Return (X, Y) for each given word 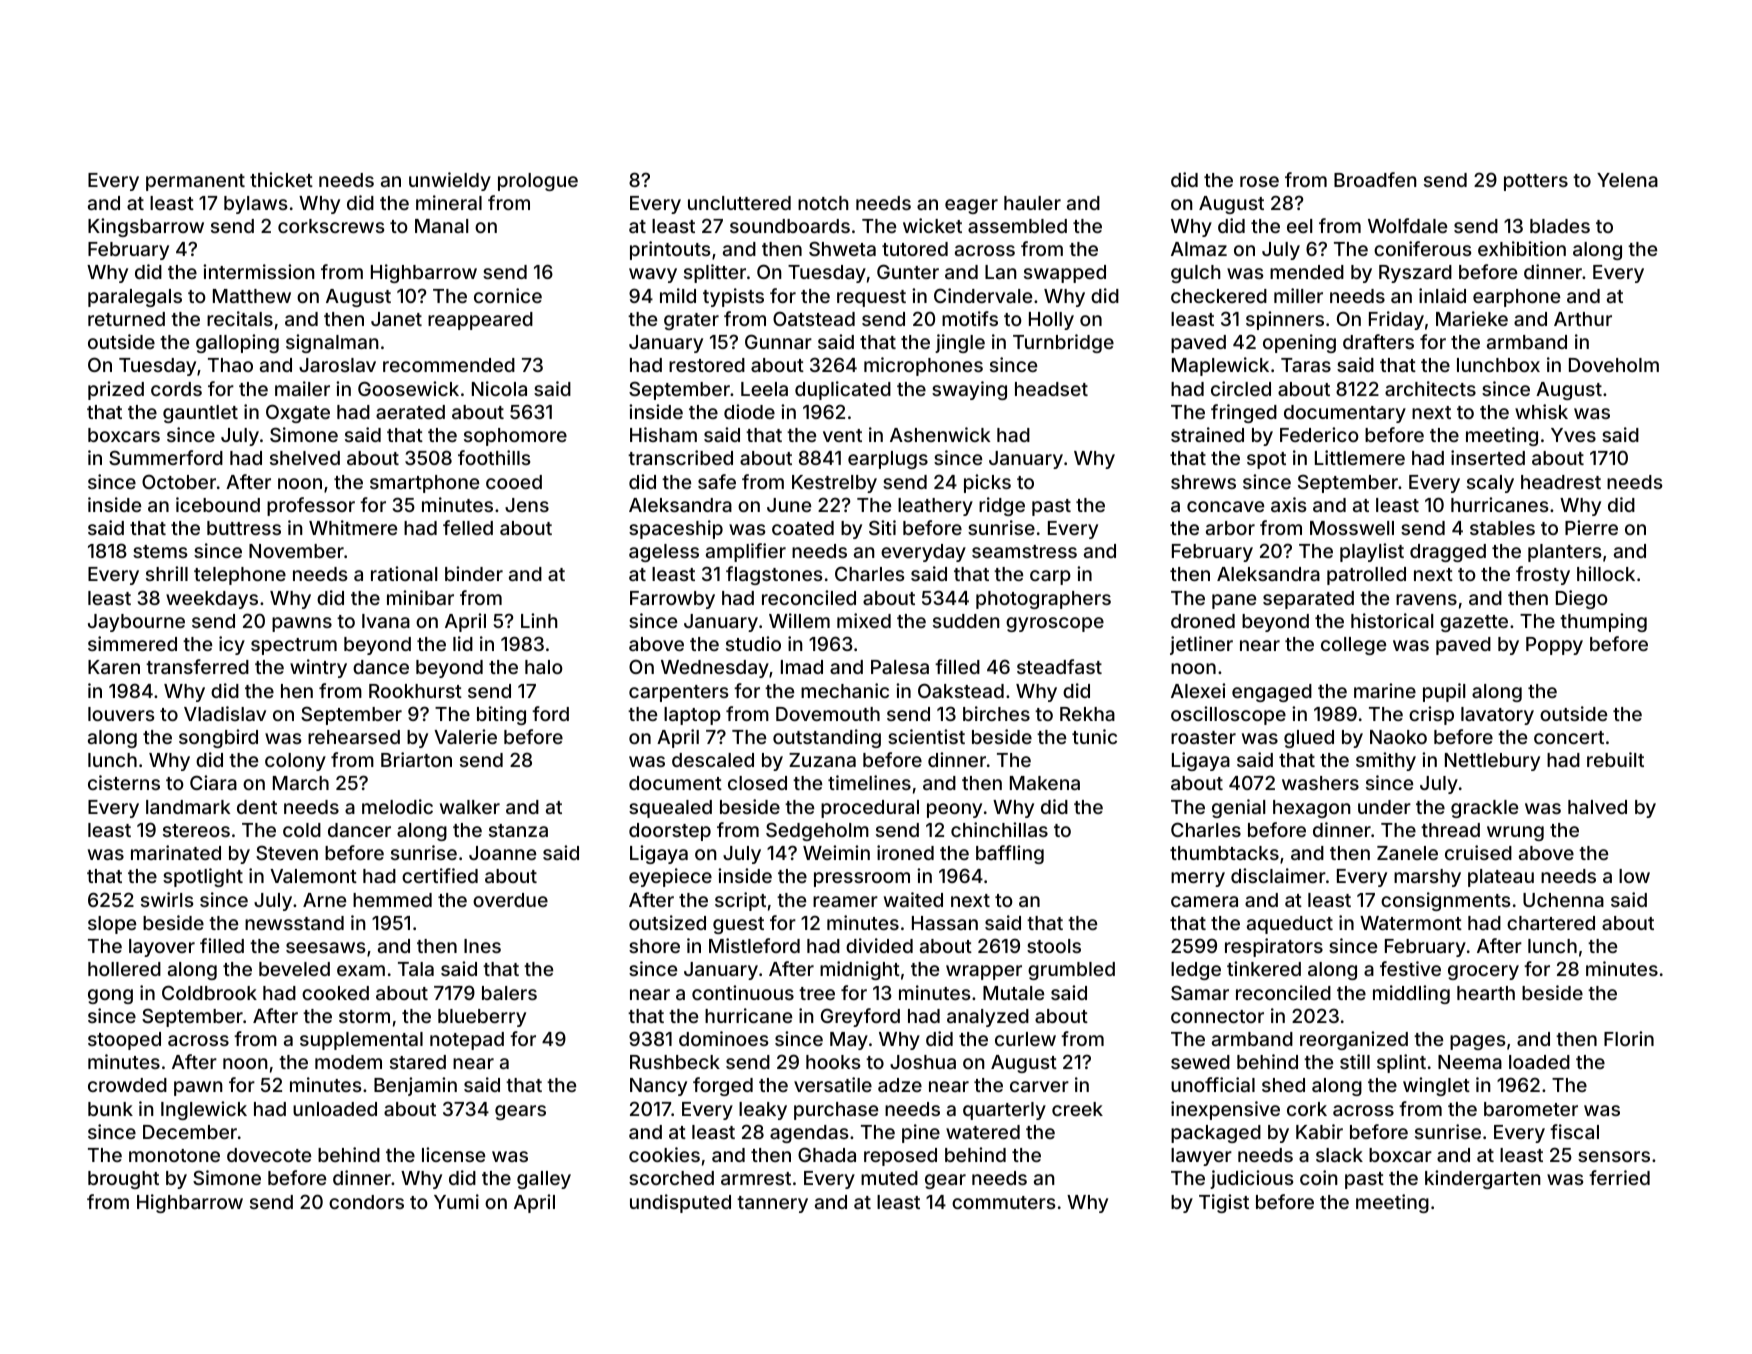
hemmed (392, 900)
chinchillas (999, 829)
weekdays (212, 600)
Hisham (663, 434)
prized (116, 390)
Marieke (1472, 318)
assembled (1017, 226)
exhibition (1522, 248)
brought (123, 1180)
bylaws (255, 205)
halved (1597, 807)
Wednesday (715, 669)
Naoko (1398, 737)
